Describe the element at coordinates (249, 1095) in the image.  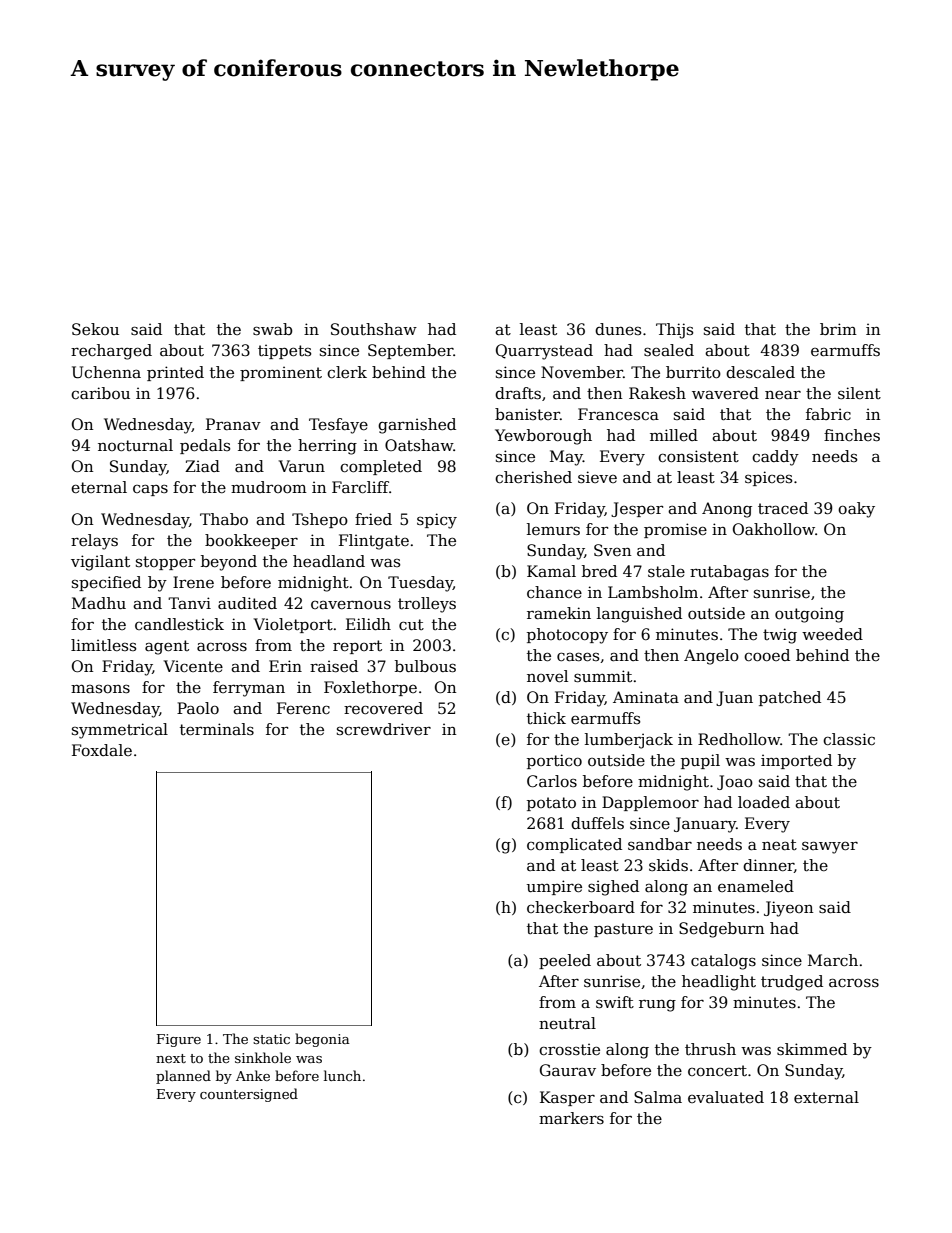
I see `countersigned` at that location.
